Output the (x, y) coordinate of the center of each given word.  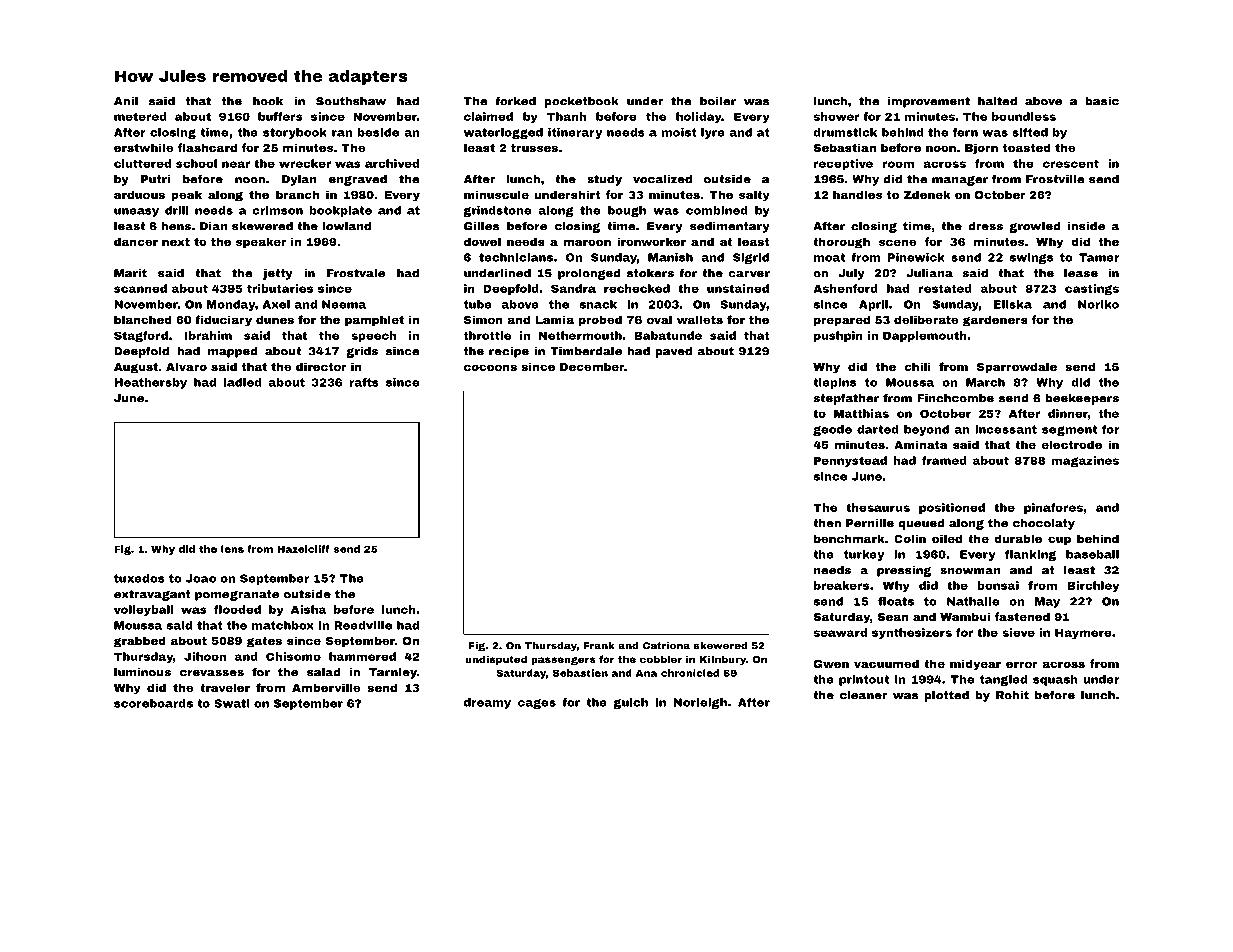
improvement (929, 102)
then (827, 523)
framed (944, 460)
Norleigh (700, 703)
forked (515, 101)
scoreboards (153, 703)
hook (268, 101)
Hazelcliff (303, 549)
